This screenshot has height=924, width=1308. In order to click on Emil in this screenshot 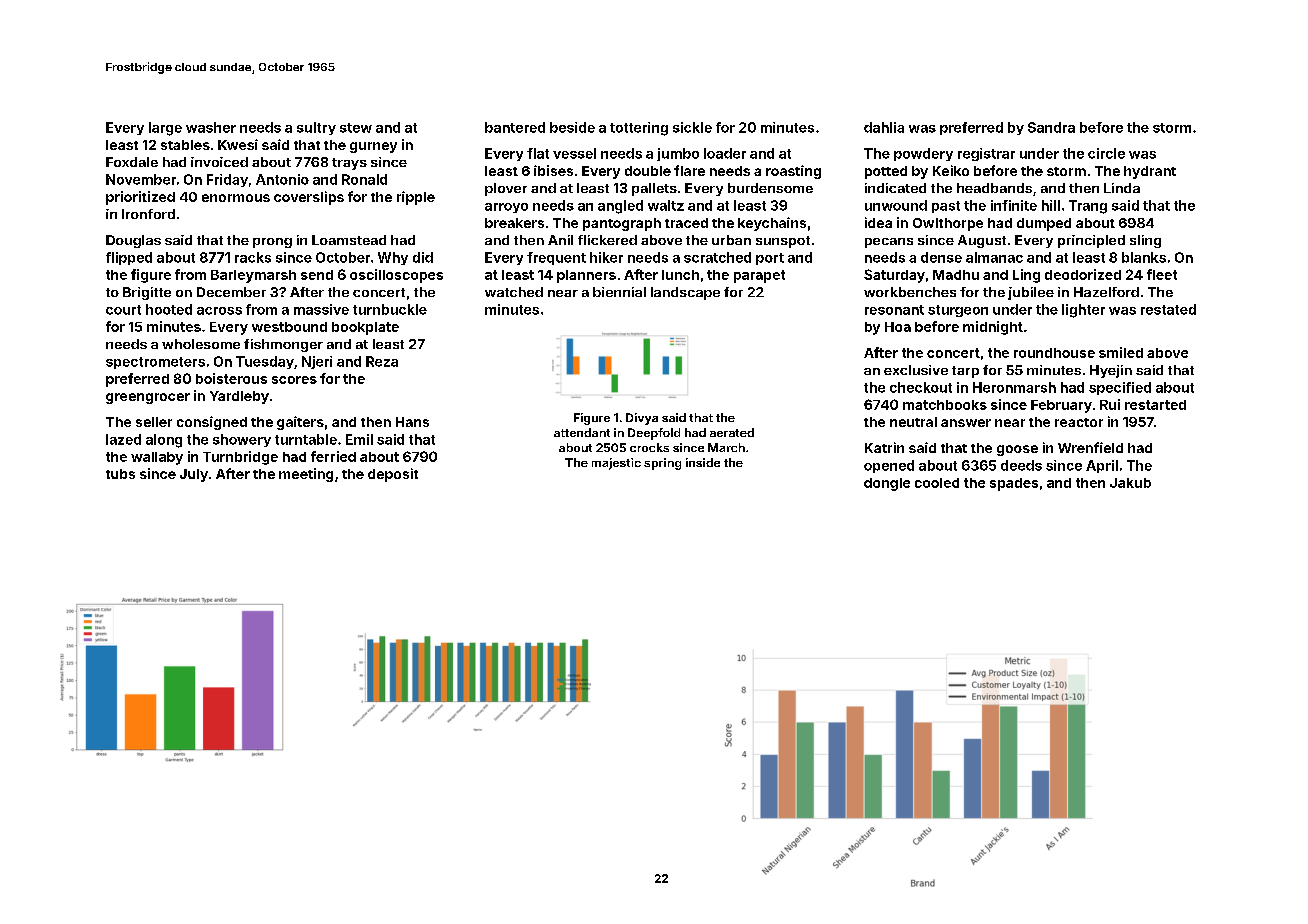, I will do `click(359, 439)`.
